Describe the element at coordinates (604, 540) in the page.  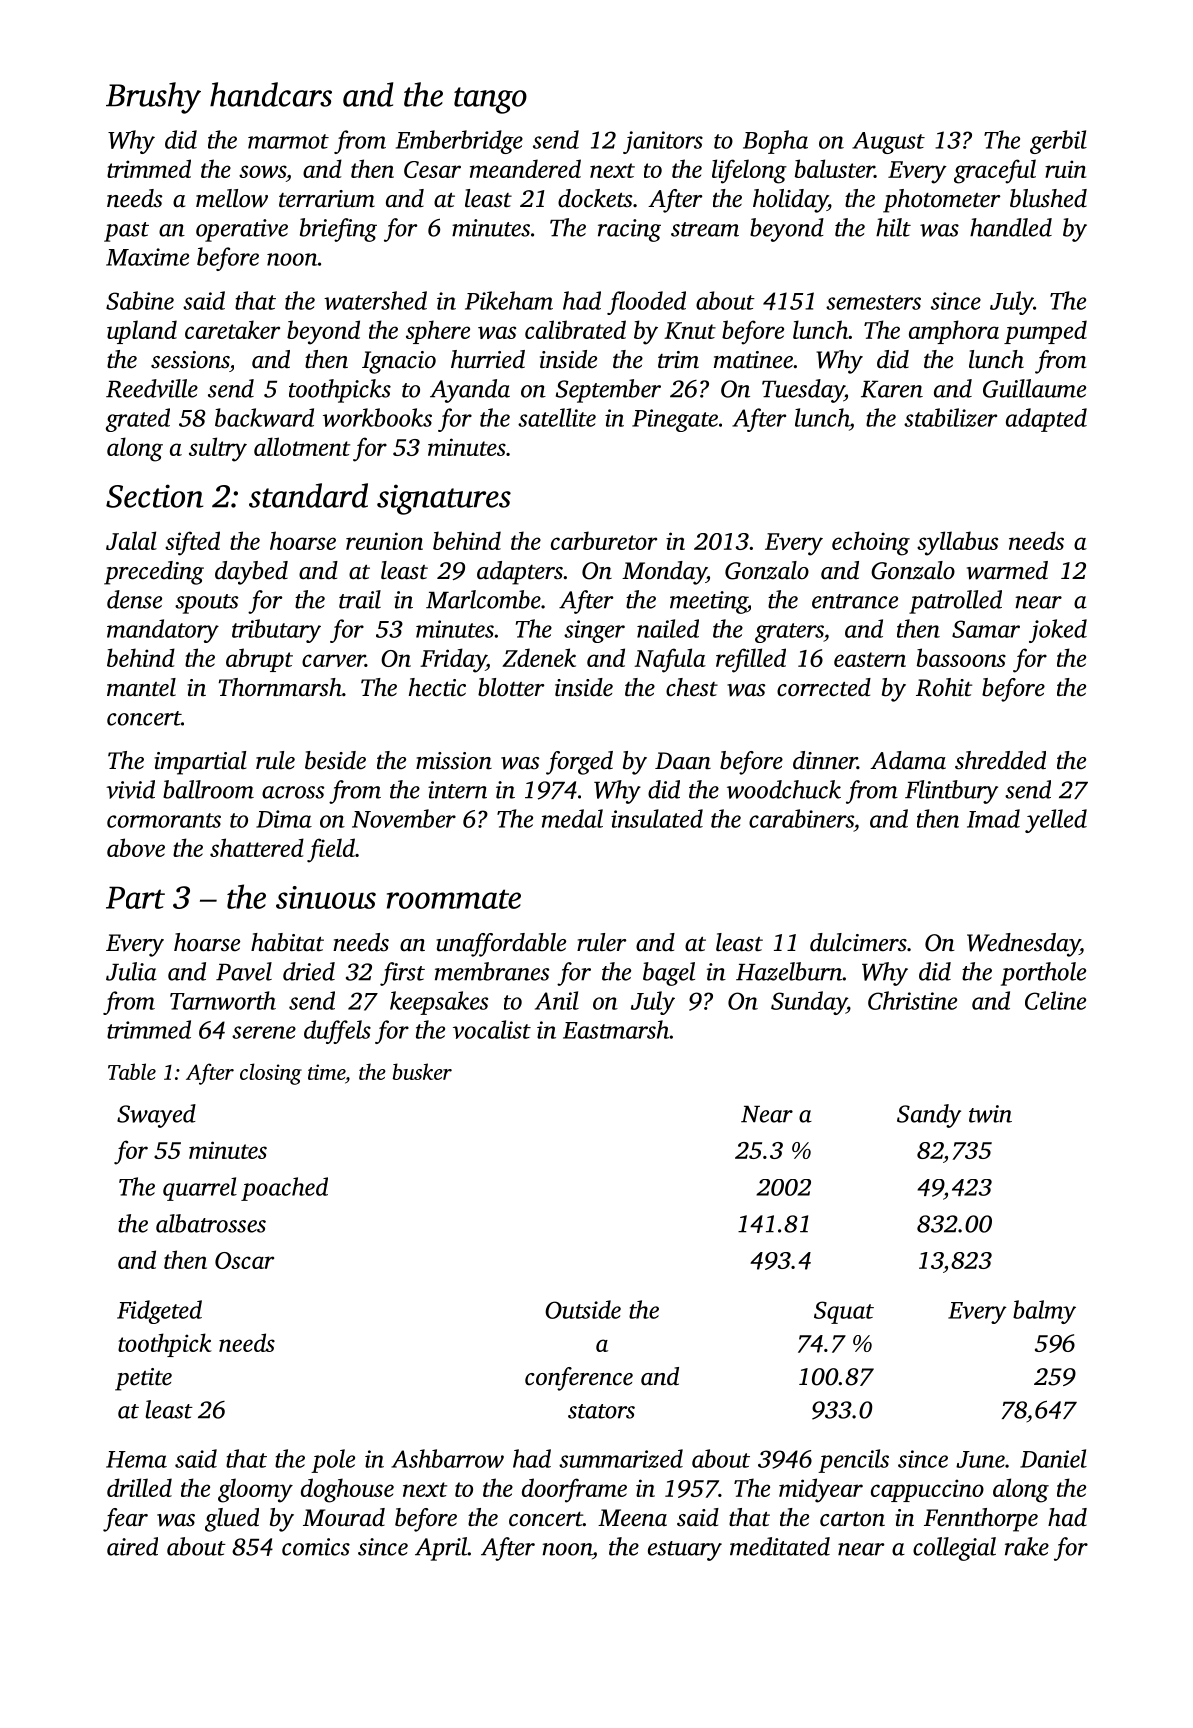
I see `carburetor` at that location.
